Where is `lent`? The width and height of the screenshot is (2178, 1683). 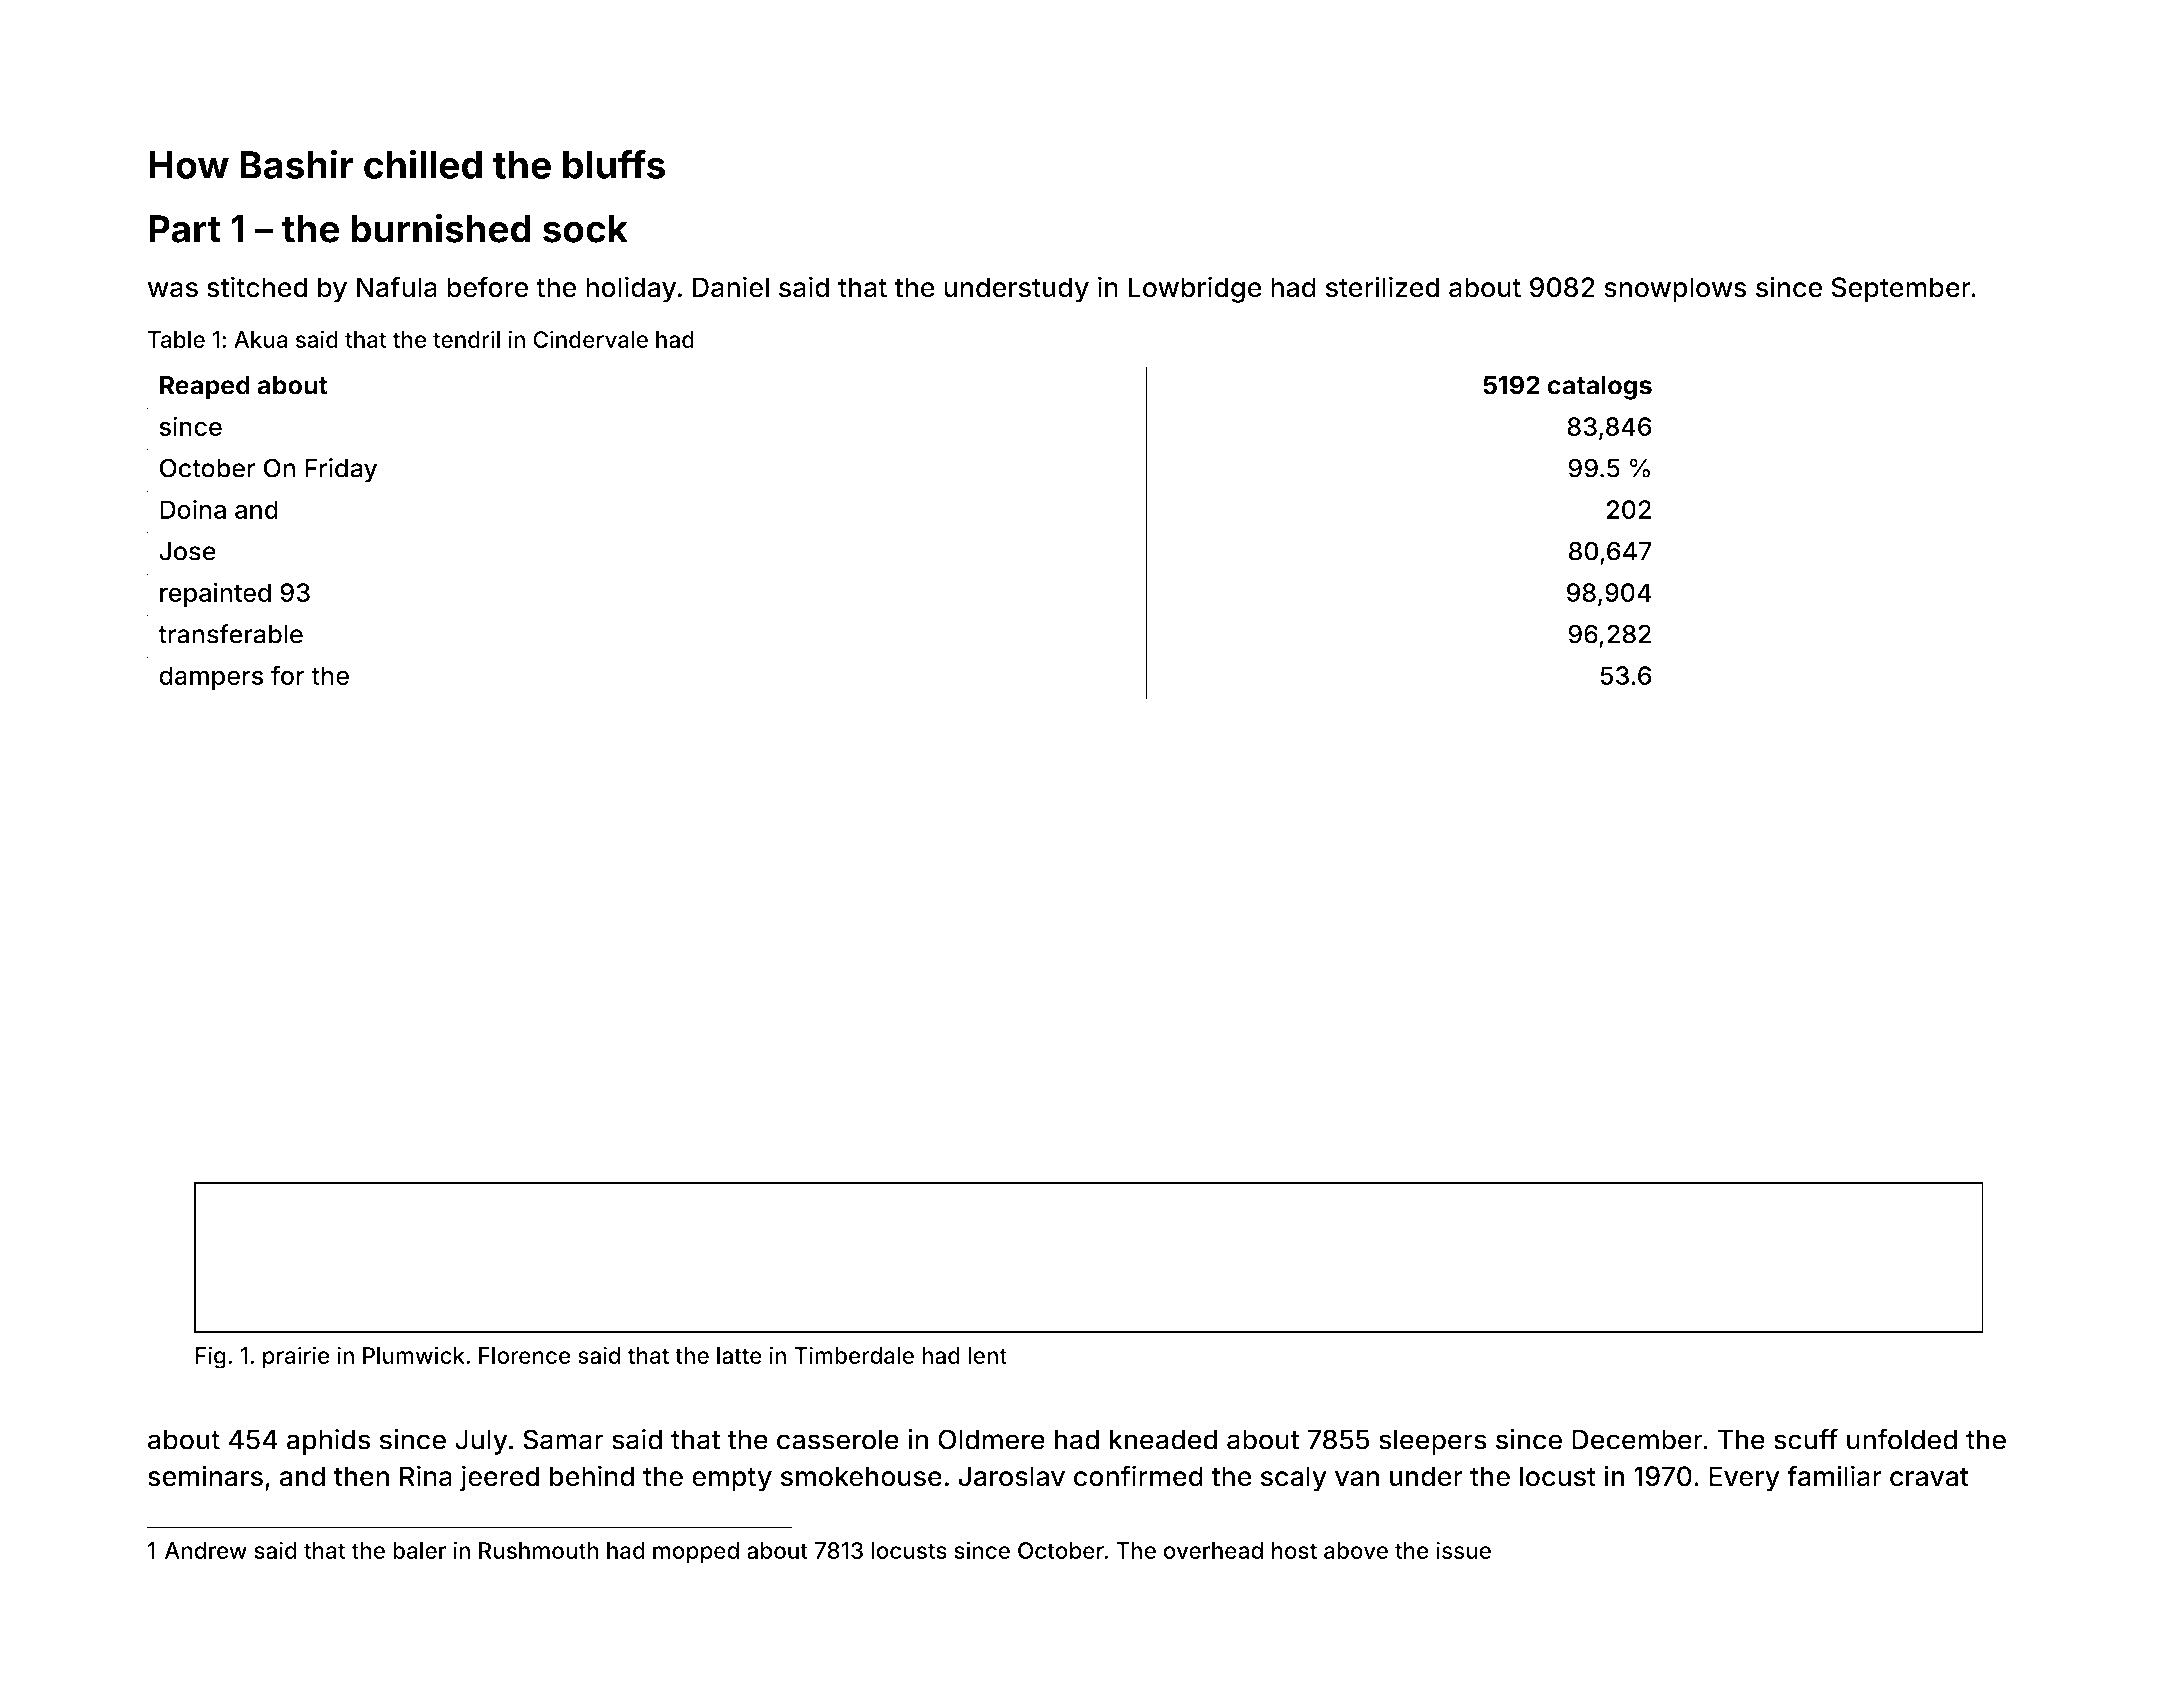 lent is located at coordinates (987, 1355).
